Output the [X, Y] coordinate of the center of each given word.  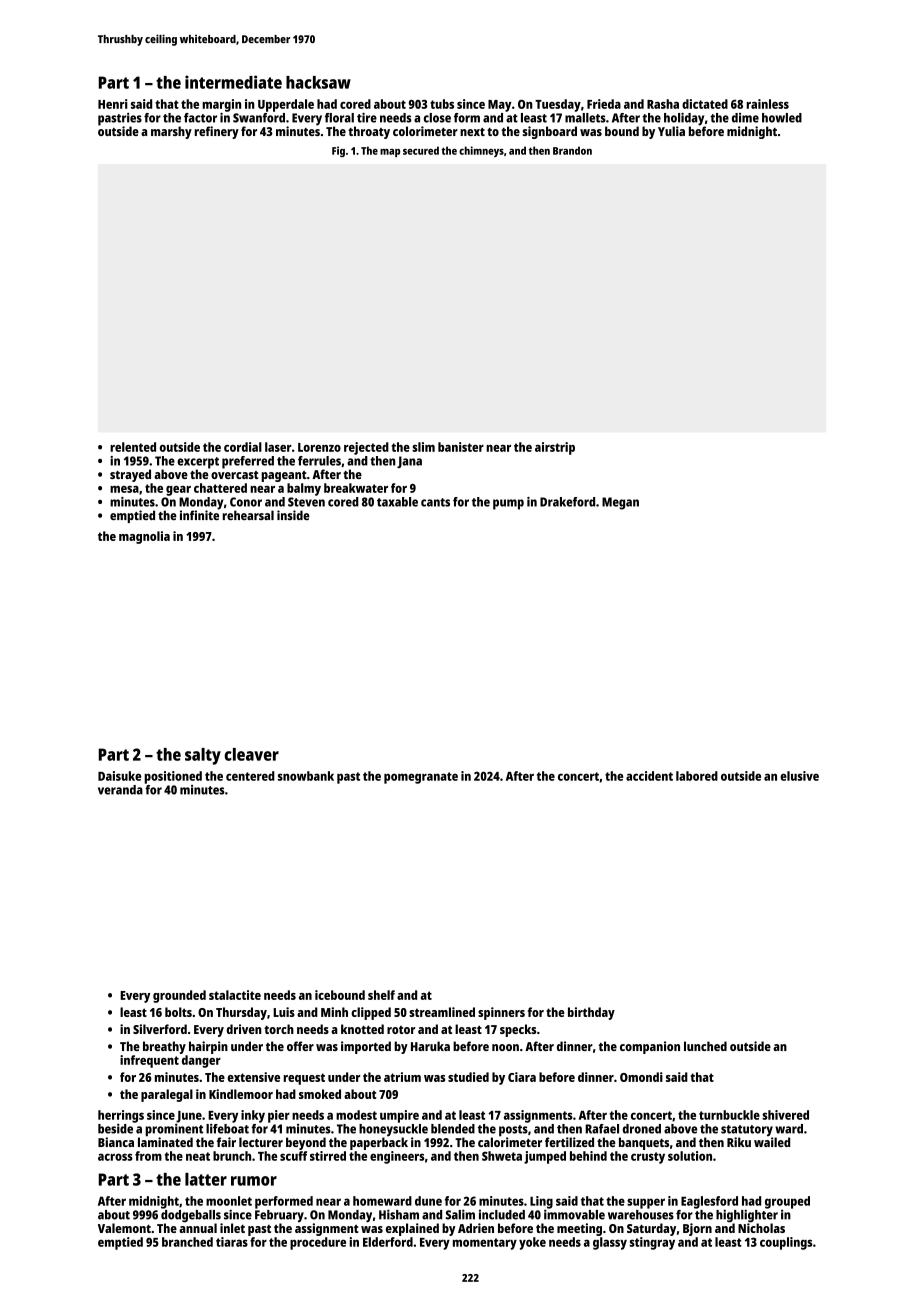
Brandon [572, 150]
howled [782, 118]
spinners [501, 1013]
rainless [768, 104]
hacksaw [318, 82]
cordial [243, 447]
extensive [254, 1077]
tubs [442, 104]
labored [697, 776]
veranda [120, 790]
